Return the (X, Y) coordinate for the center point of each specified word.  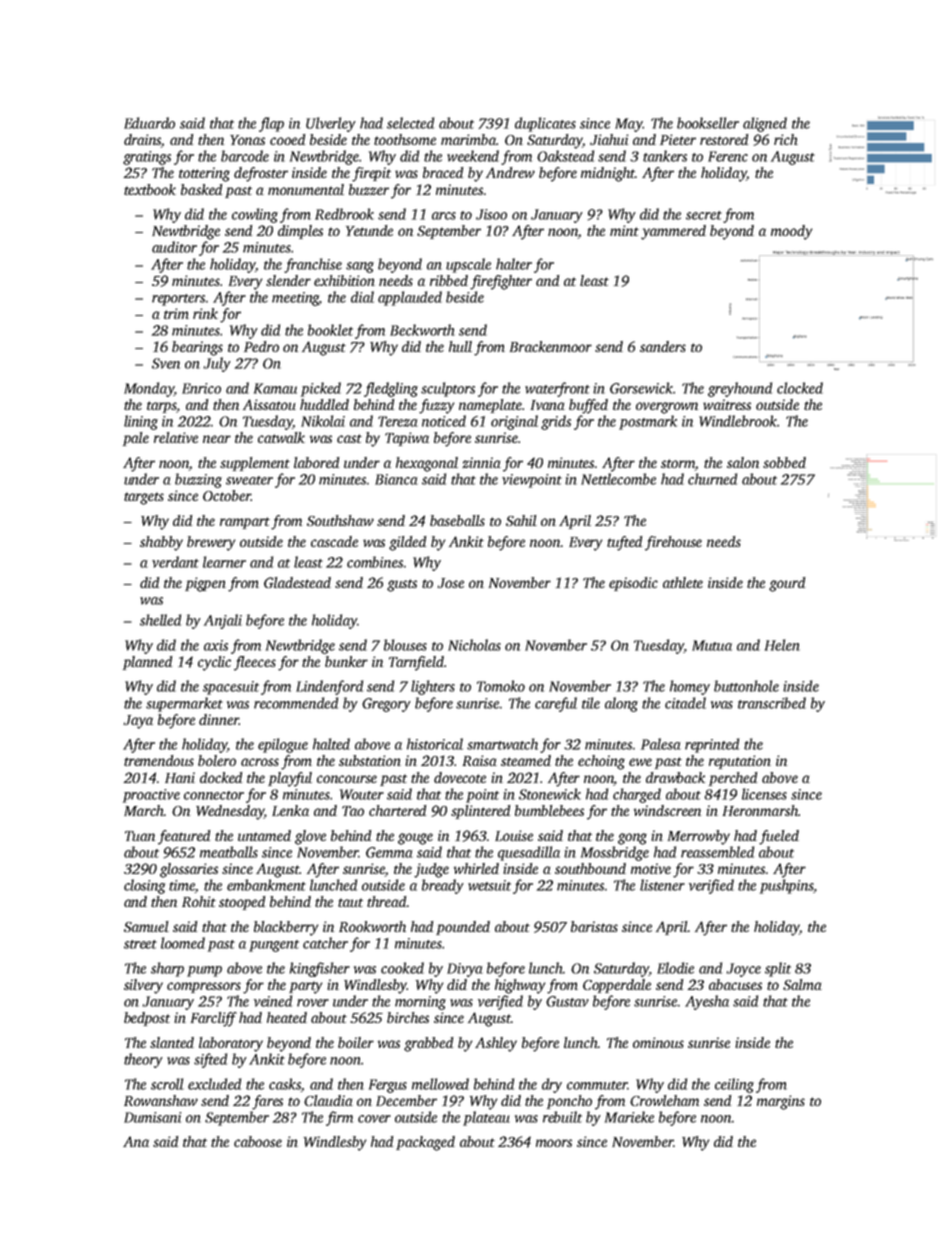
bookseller (708, 123)
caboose (258, 1141)
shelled (160, 620)
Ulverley (331, 124)
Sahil (521, 520)
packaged (425, 1143)
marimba (468, 139)
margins (781, 1102)
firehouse (673, 543)
